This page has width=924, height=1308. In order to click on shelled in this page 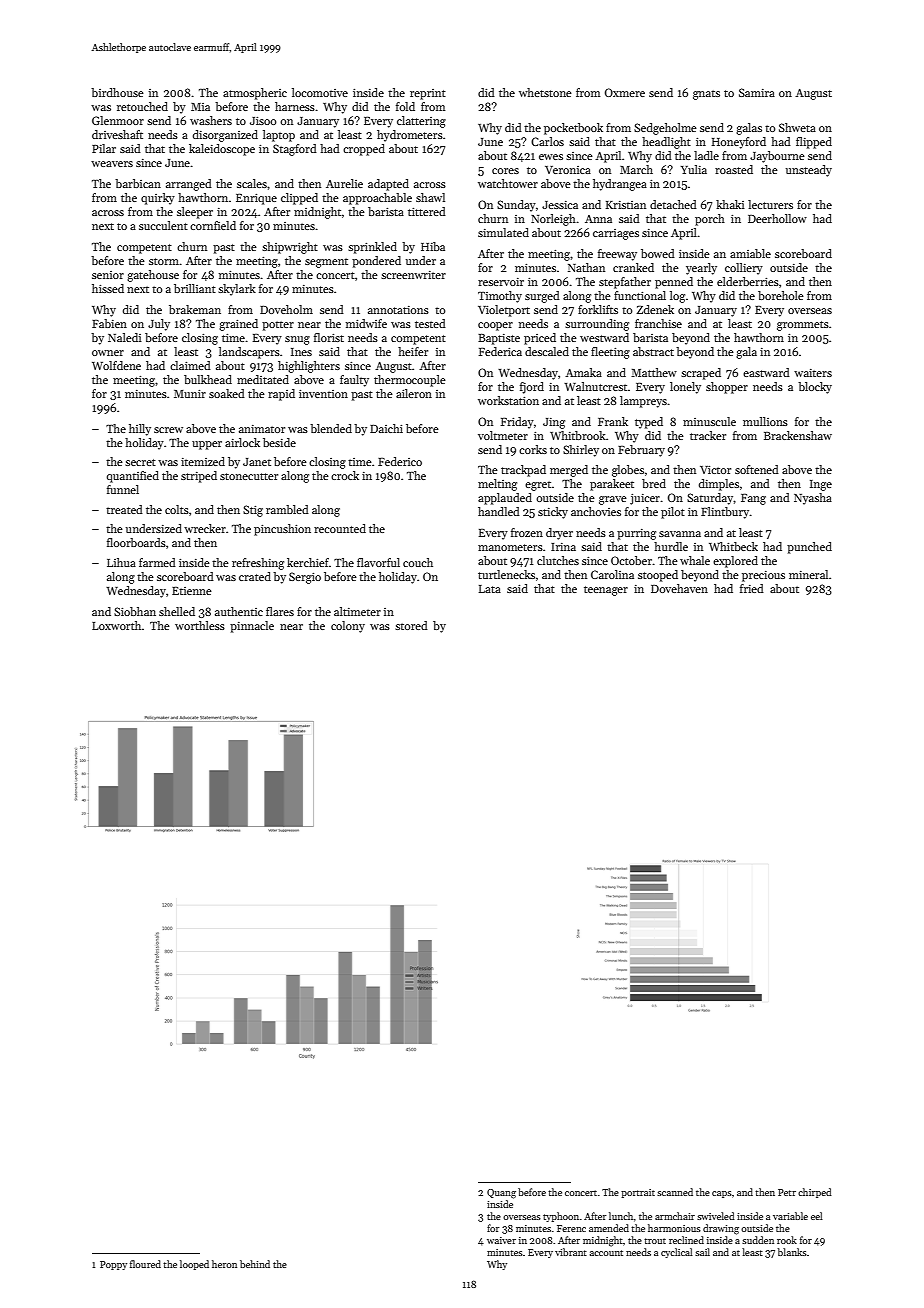, I will do `click(177, 611)`.
